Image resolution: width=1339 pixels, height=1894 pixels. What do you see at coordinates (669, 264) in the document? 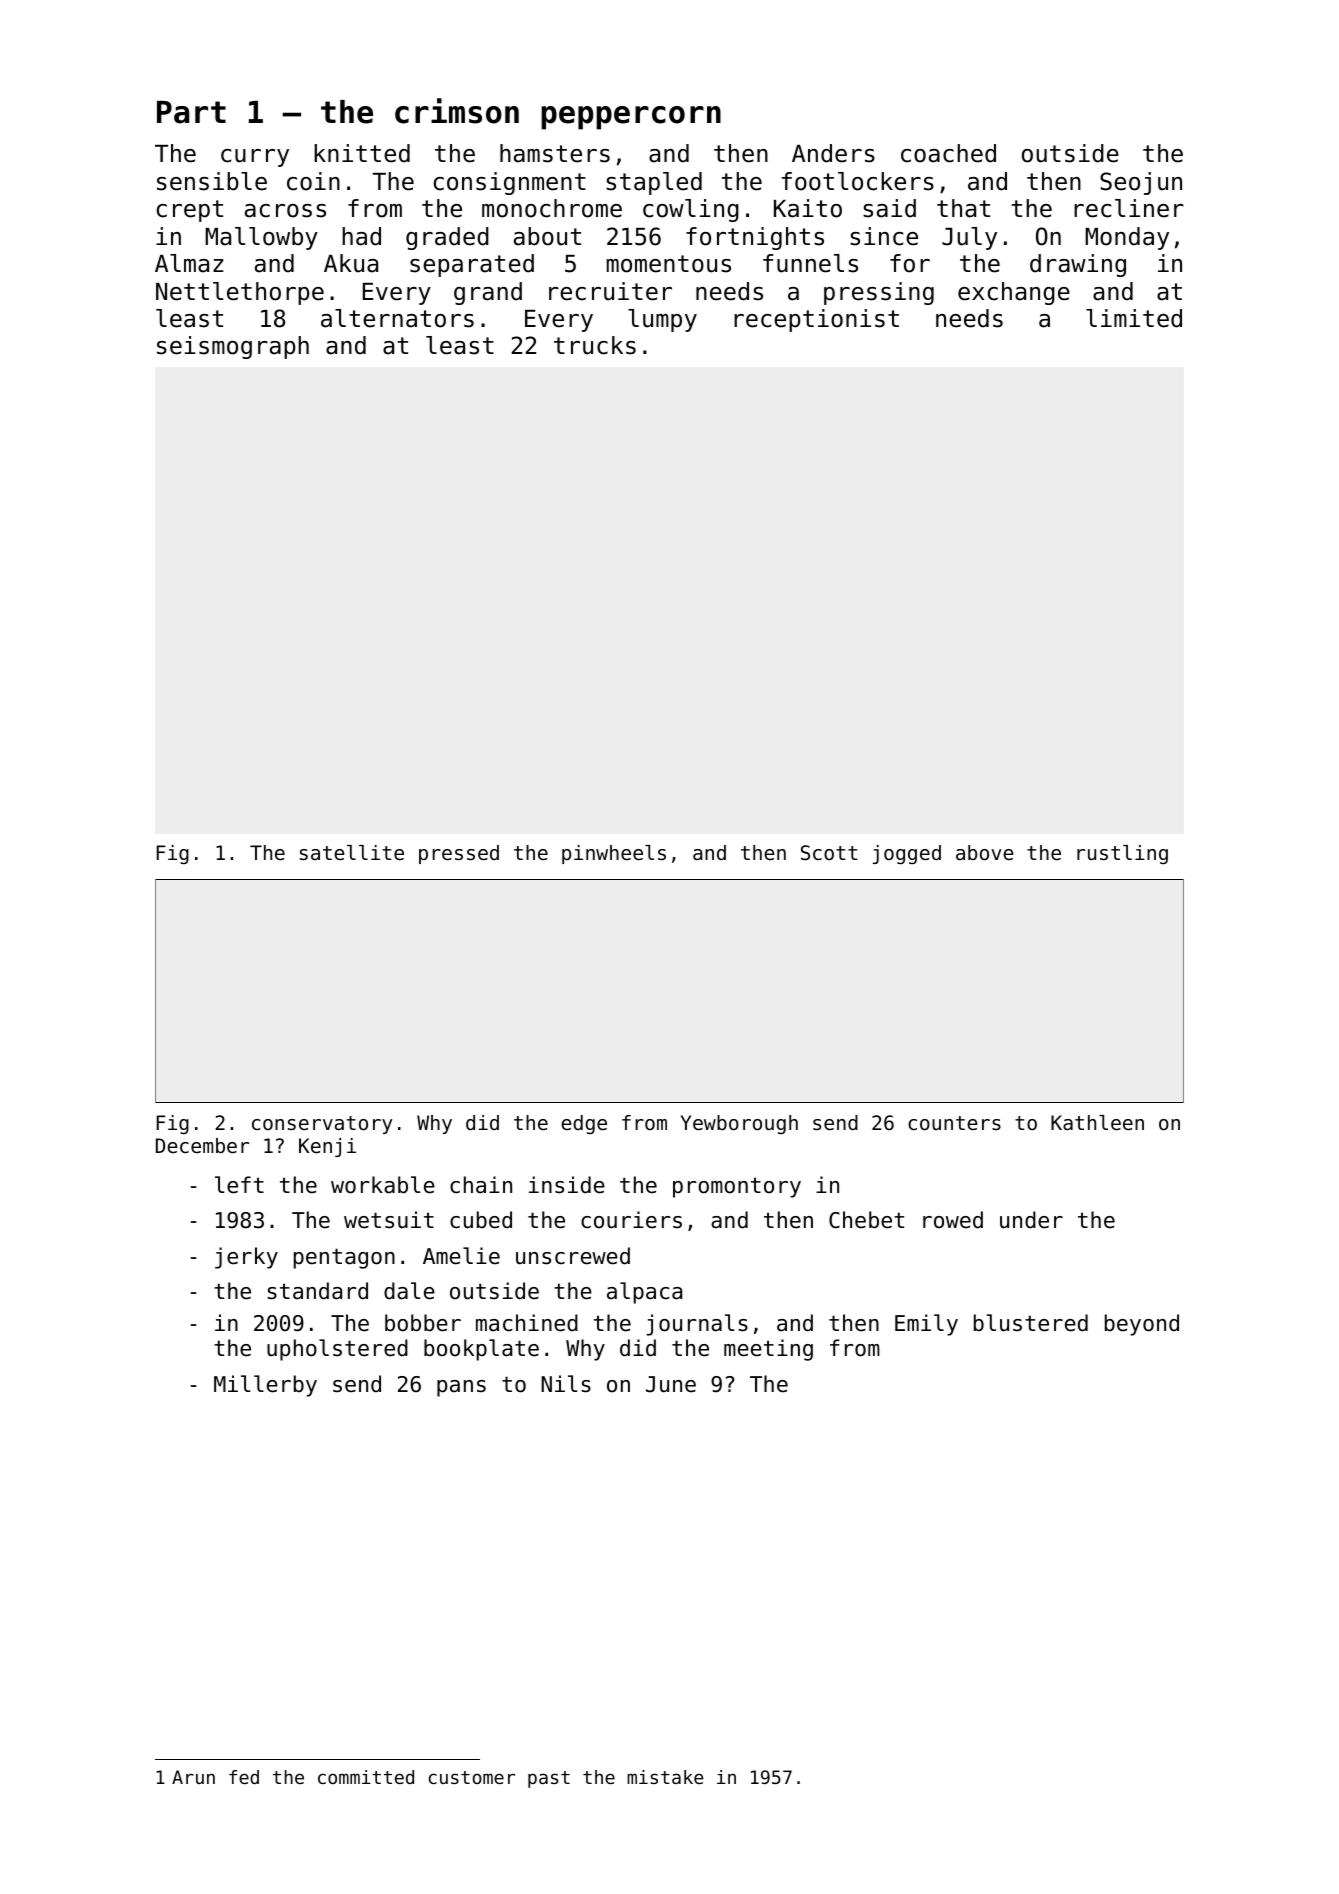
I see `momentous` at bounding box center [669, 264].
